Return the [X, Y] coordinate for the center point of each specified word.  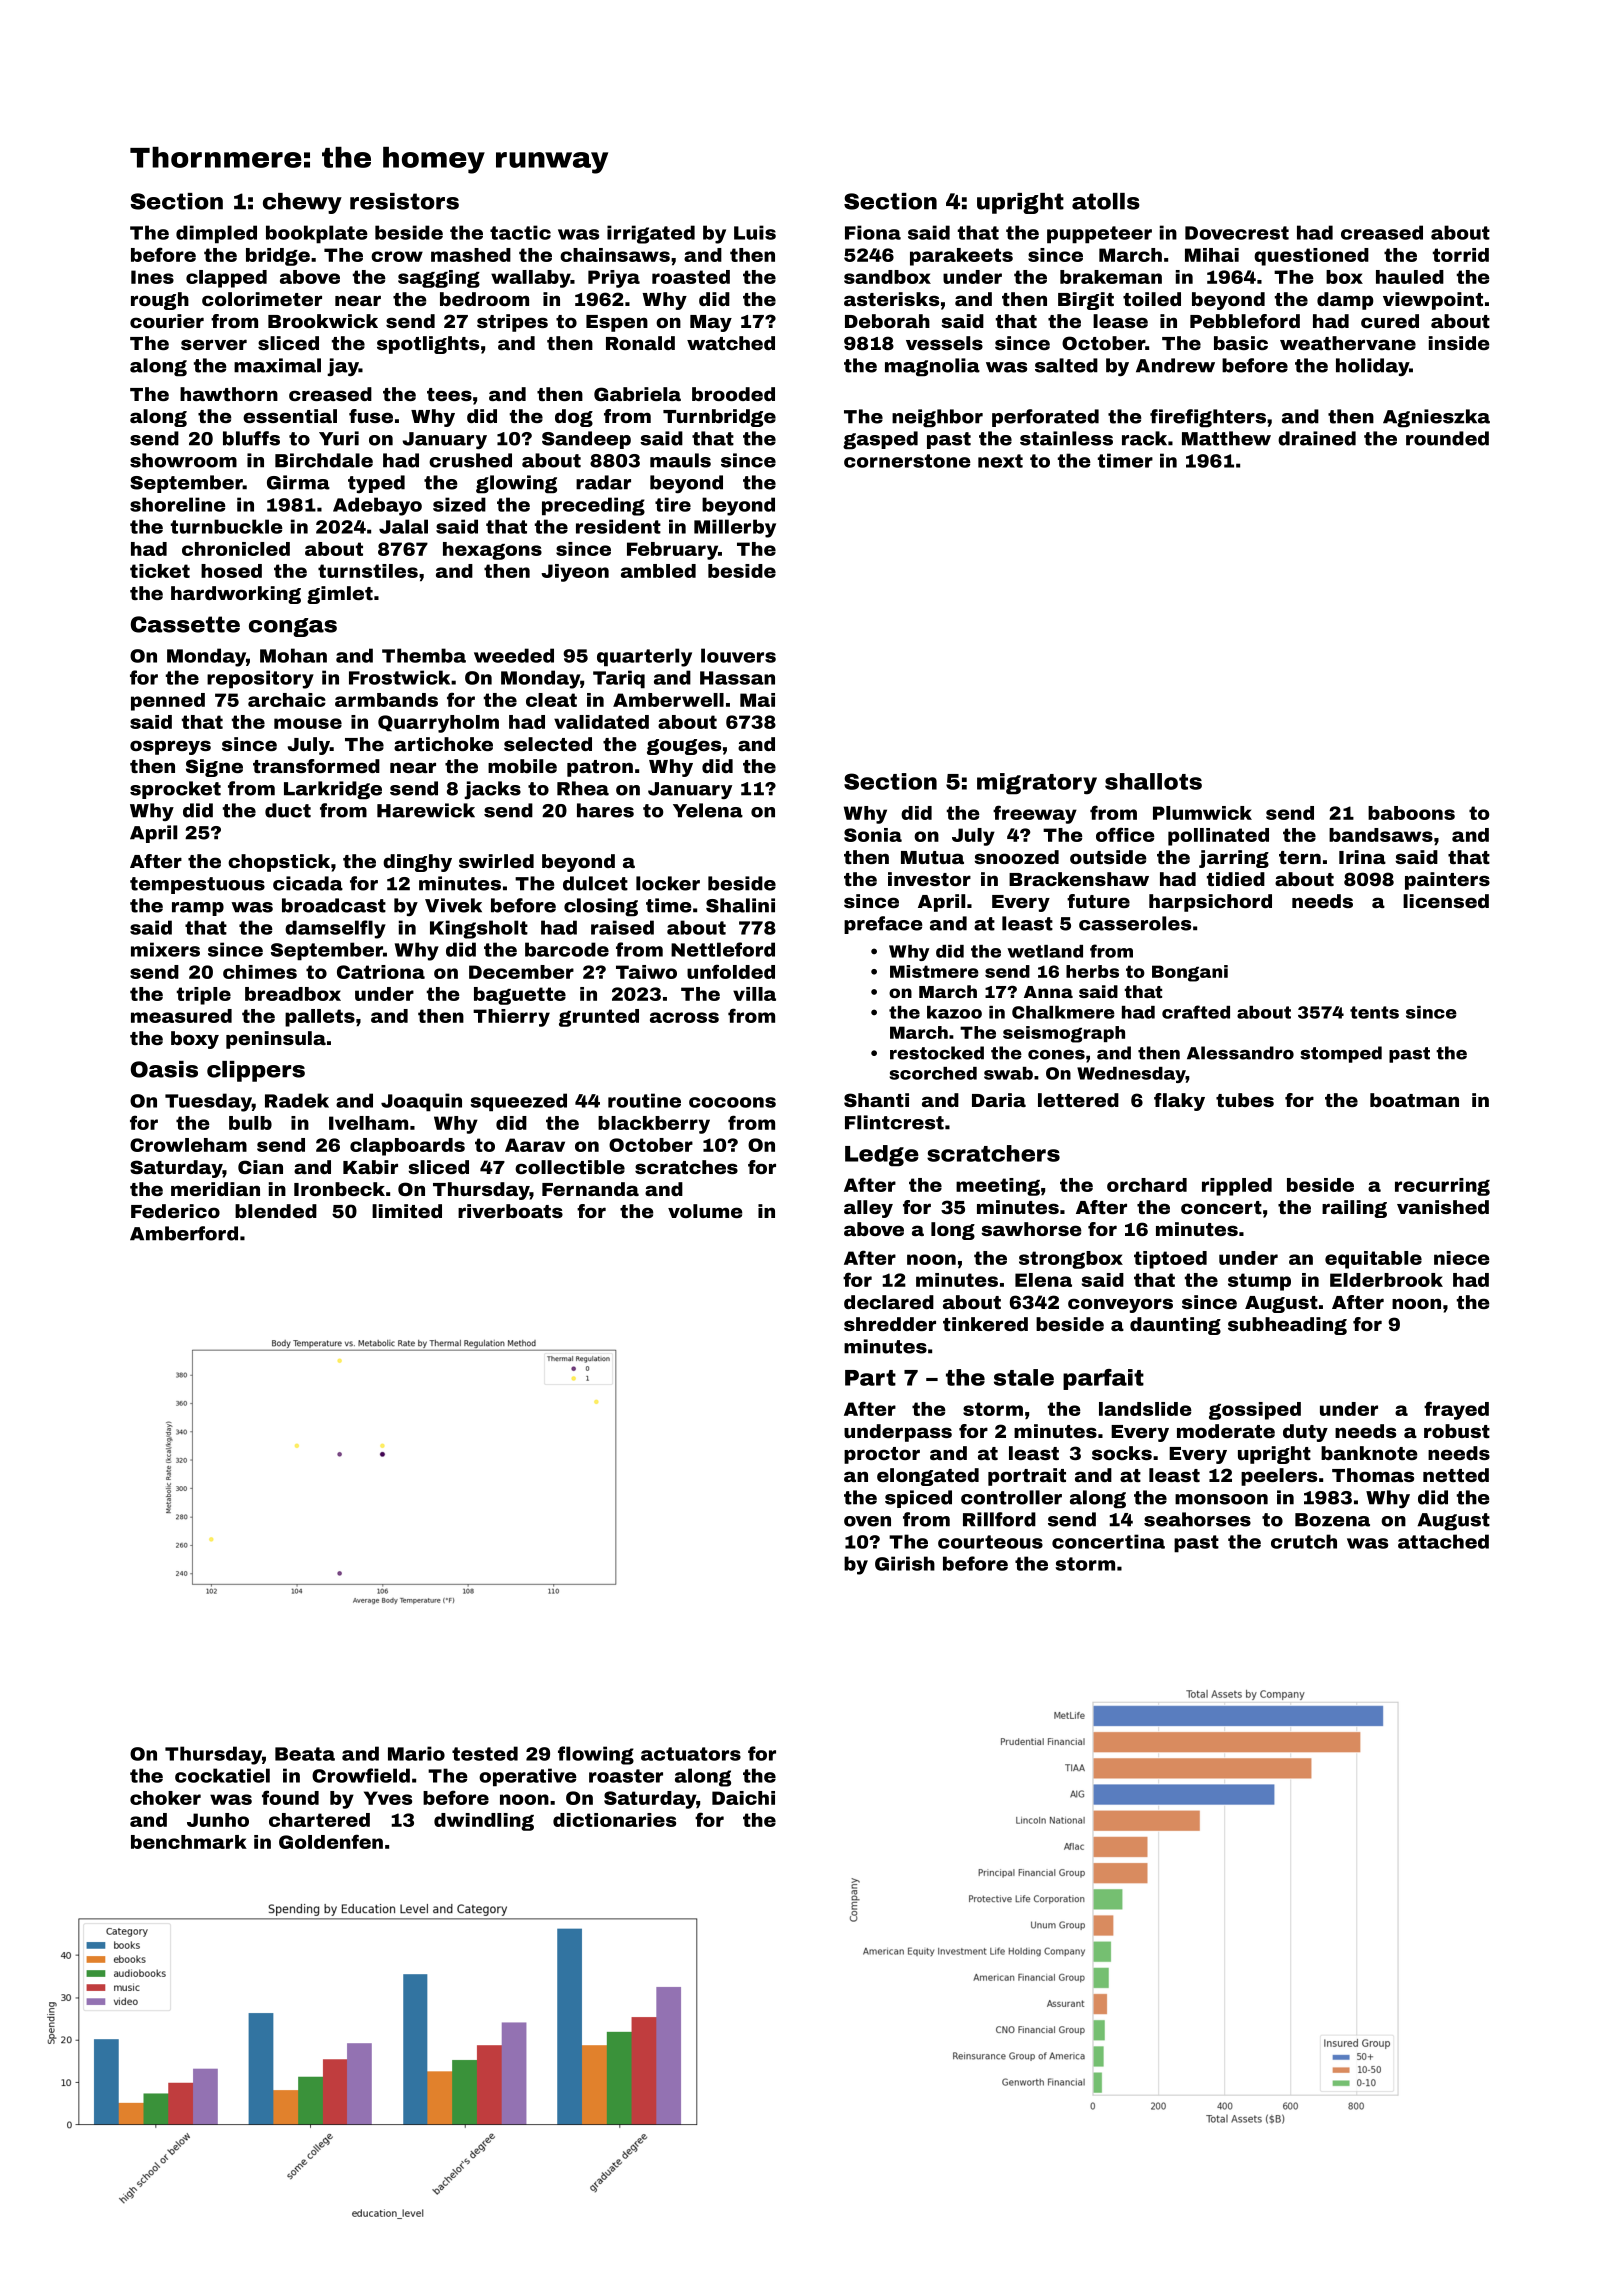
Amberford [184, 1233]
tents [1374, 1012]
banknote [1369, 1453]
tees [449, 394]
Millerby [735, 528]
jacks [492, 790]
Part [870, 1378]
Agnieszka [1436, 418]
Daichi [743, 1798]
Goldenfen [331, 1841]
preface [883, 925]
